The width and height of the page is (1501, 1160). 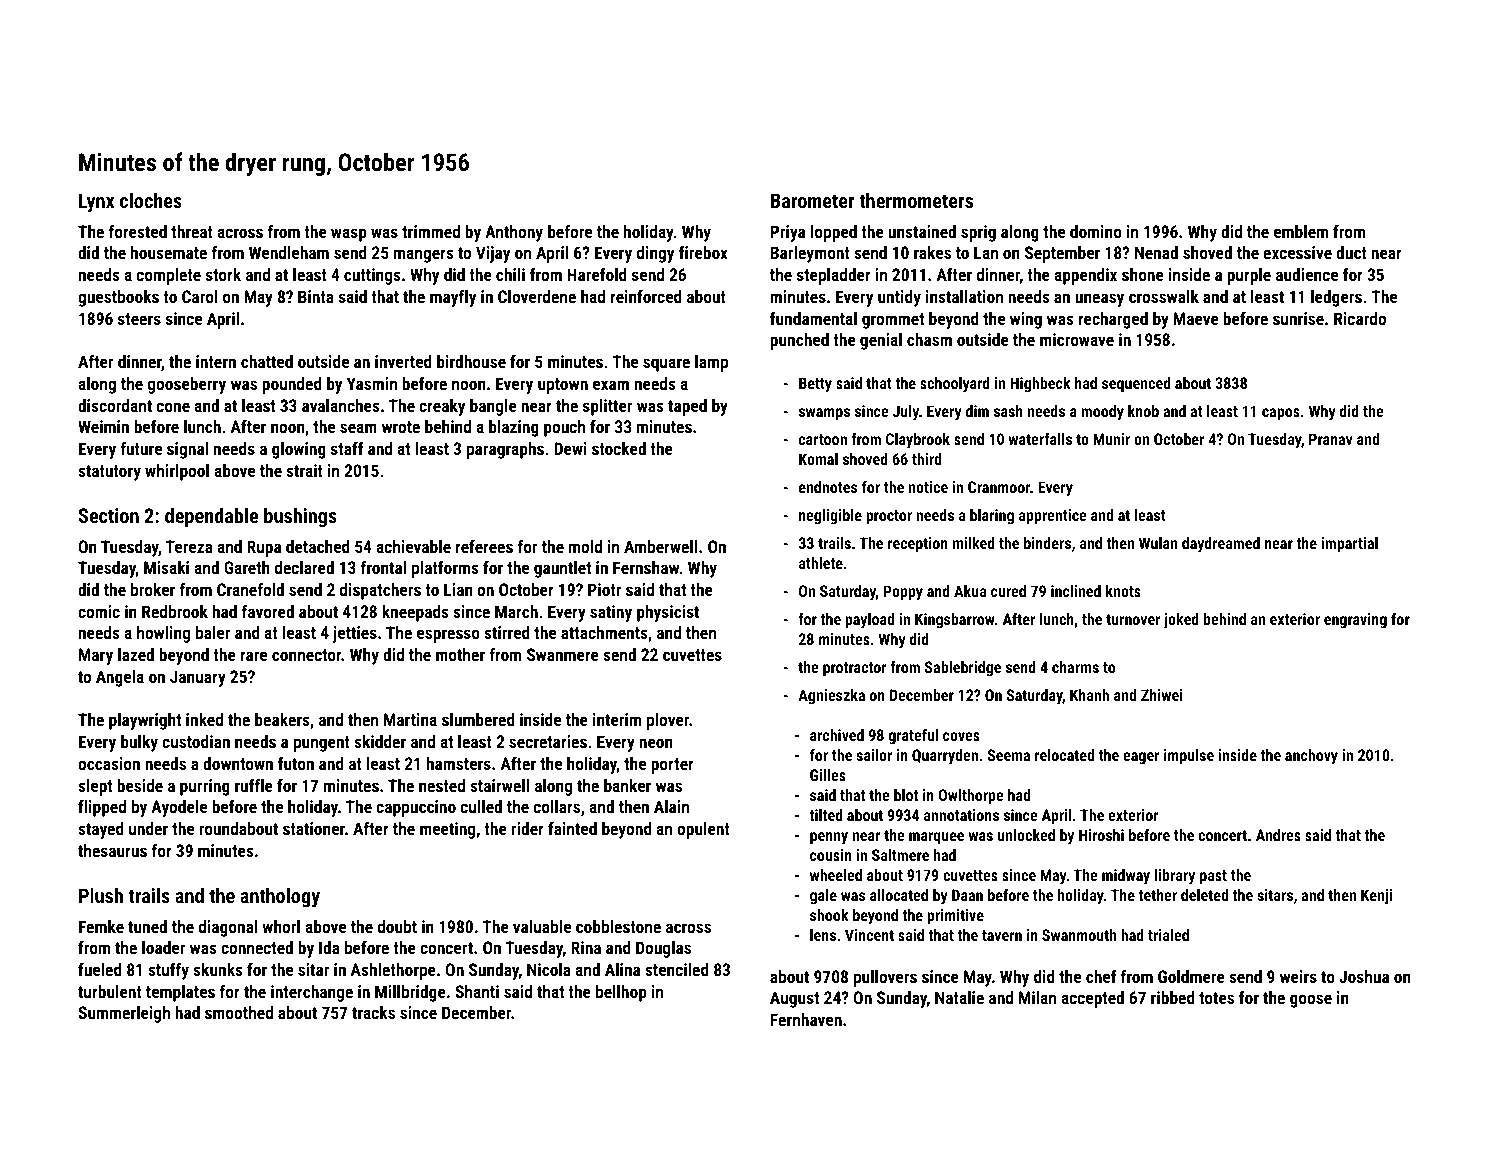 I want to click on anchovy, so click(x=1311, y=757).
